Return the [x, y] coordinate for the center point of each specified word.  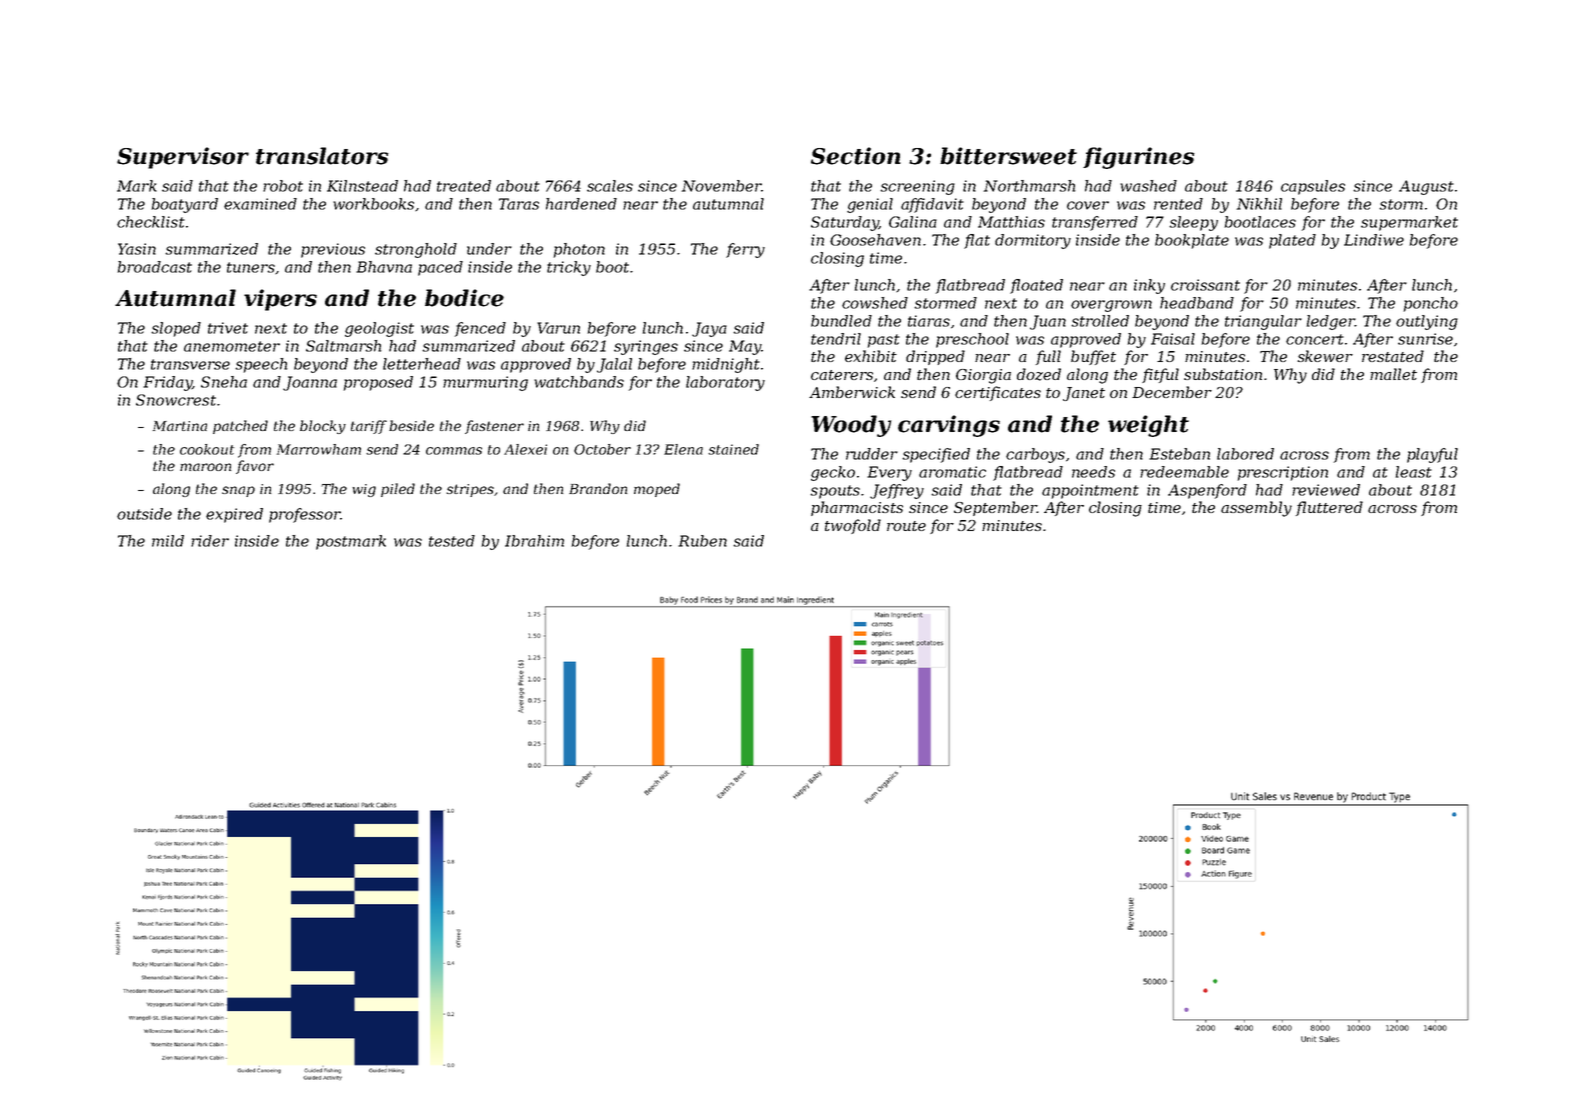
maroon [205, 467]
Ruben [702, 541]
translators [322, 156]
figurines [1139, 158]
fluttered [1329, 508]
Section [856, 156]
